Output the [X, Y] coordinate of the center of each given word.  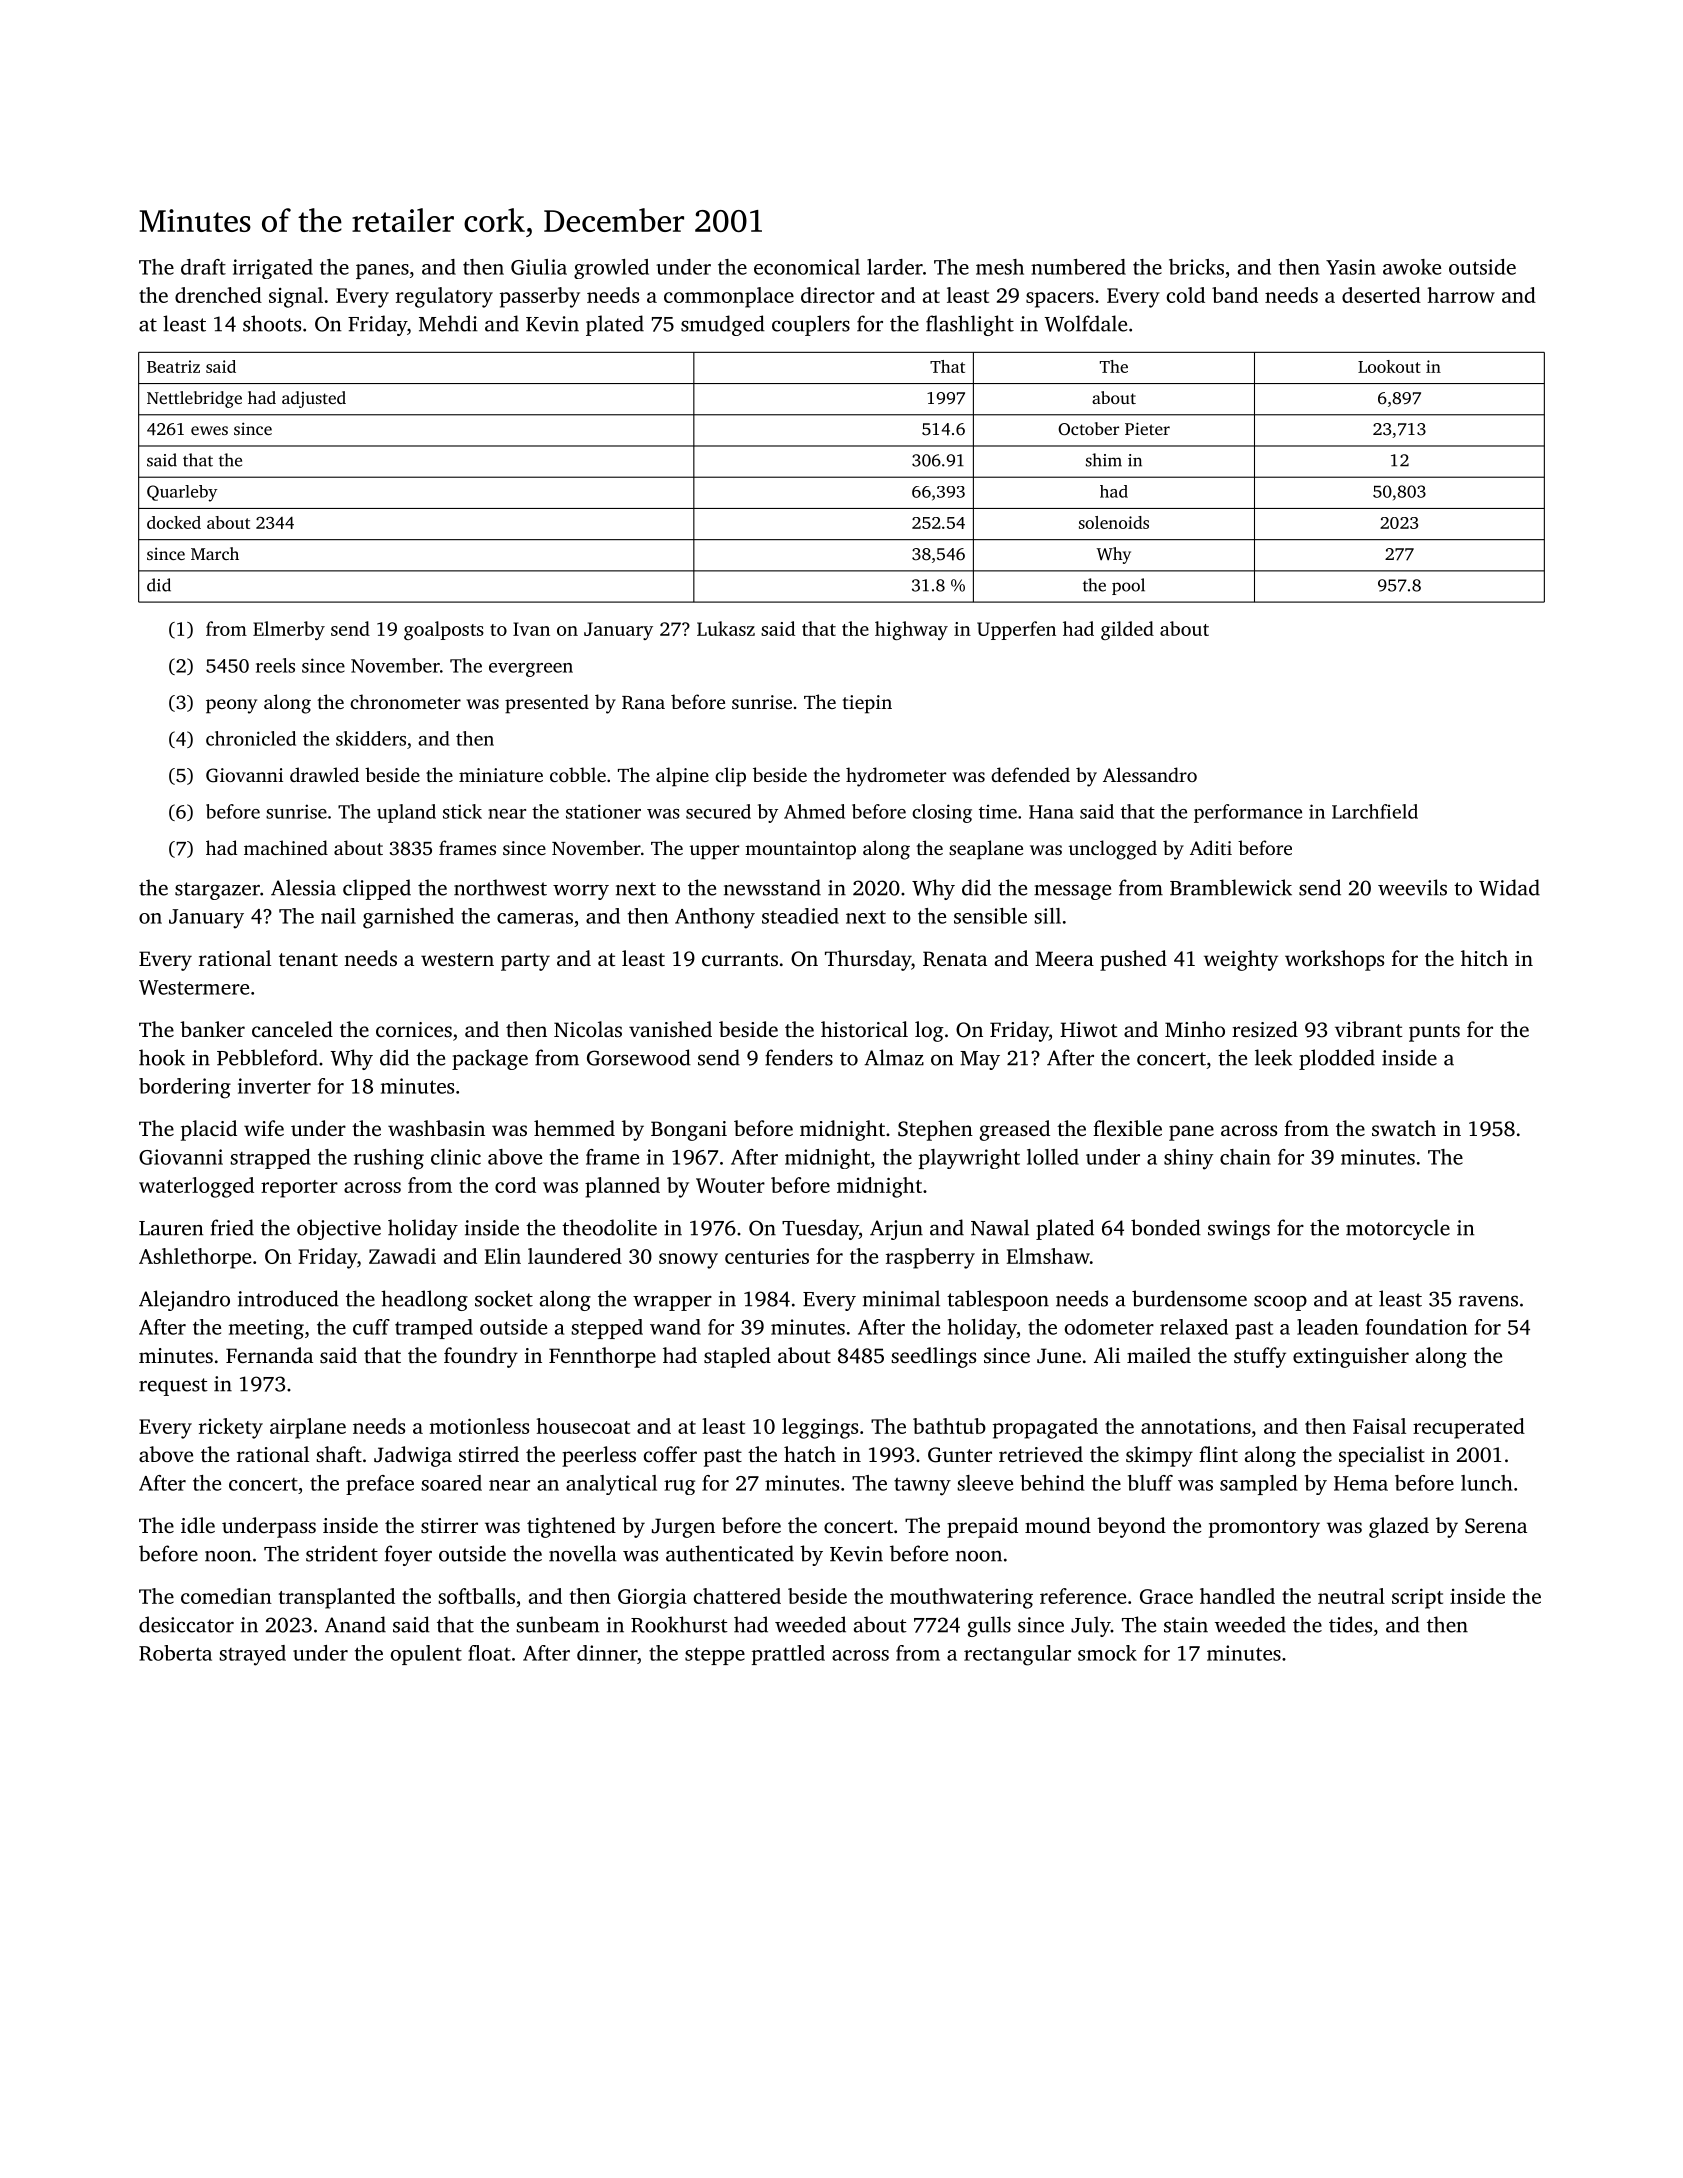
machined [286, 847]
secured [718, 811]
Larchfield [1375, 811]
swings [1239, 1230]
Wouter [730, 1185]
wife [264, 1128]
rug [679, 1487]
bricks [1196, 267]
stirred [489, 1454]
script [1417, 1598]
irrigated [273, 269]
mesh [1000, 267]
